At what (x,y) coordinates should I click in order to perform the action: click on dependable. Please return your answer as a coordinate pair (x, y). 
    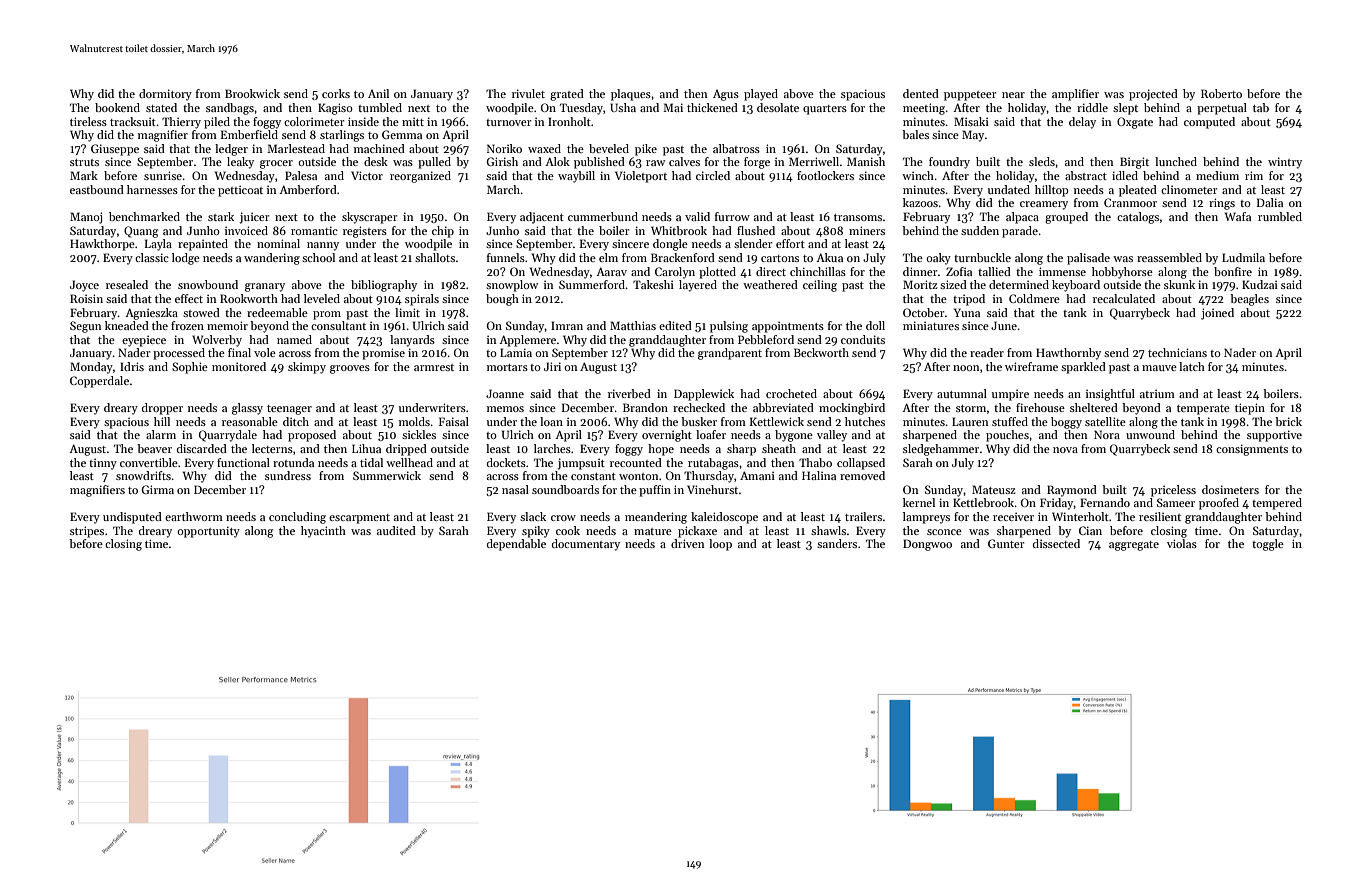
    Looking at the image, I should click on (516, 545).
